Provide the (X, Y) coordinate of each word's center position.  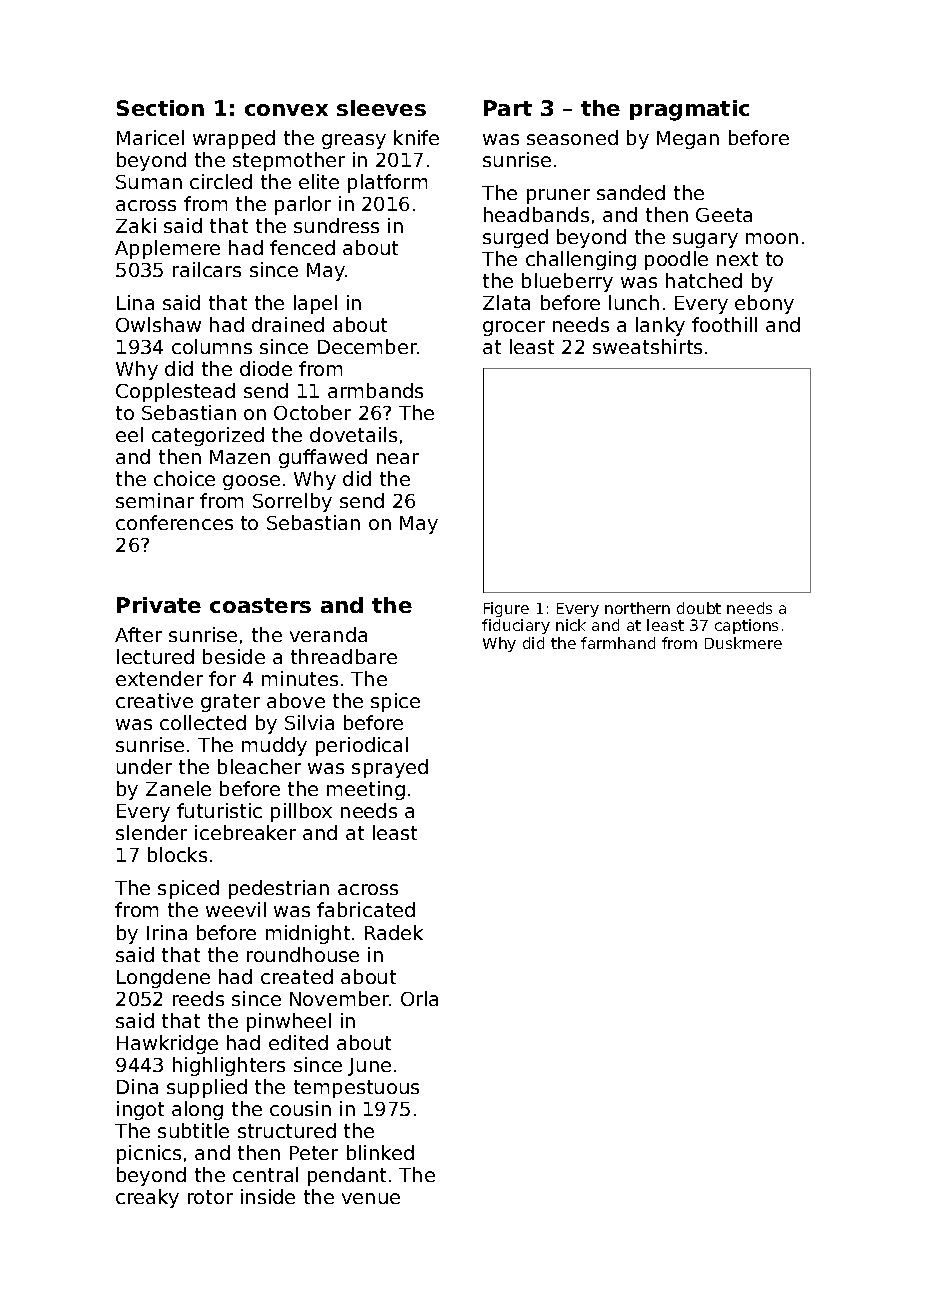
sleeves (381, 108)
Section (160, 108)
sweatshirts (647, 346)
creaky (147, 1198)
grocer (514, 328)
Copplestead (175, 392)
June (369, 1067)
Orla (419, 998)
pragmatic (689, 110)
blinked (380, 1152)
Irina (167, 932)
